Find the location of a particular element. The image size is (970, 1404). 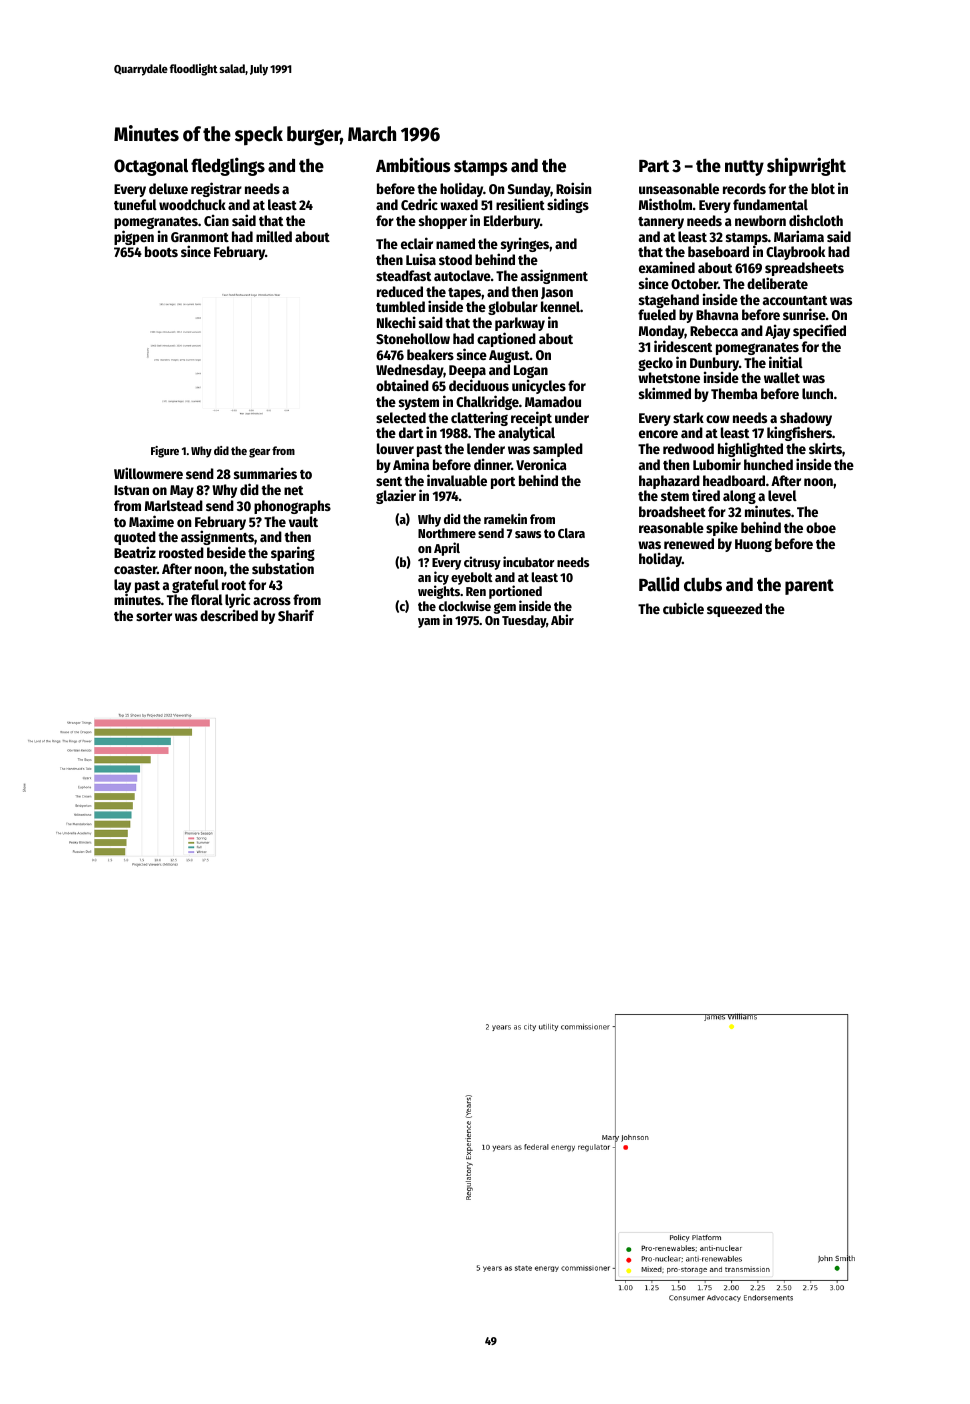

Clara is located at coordinates (571, 533).
